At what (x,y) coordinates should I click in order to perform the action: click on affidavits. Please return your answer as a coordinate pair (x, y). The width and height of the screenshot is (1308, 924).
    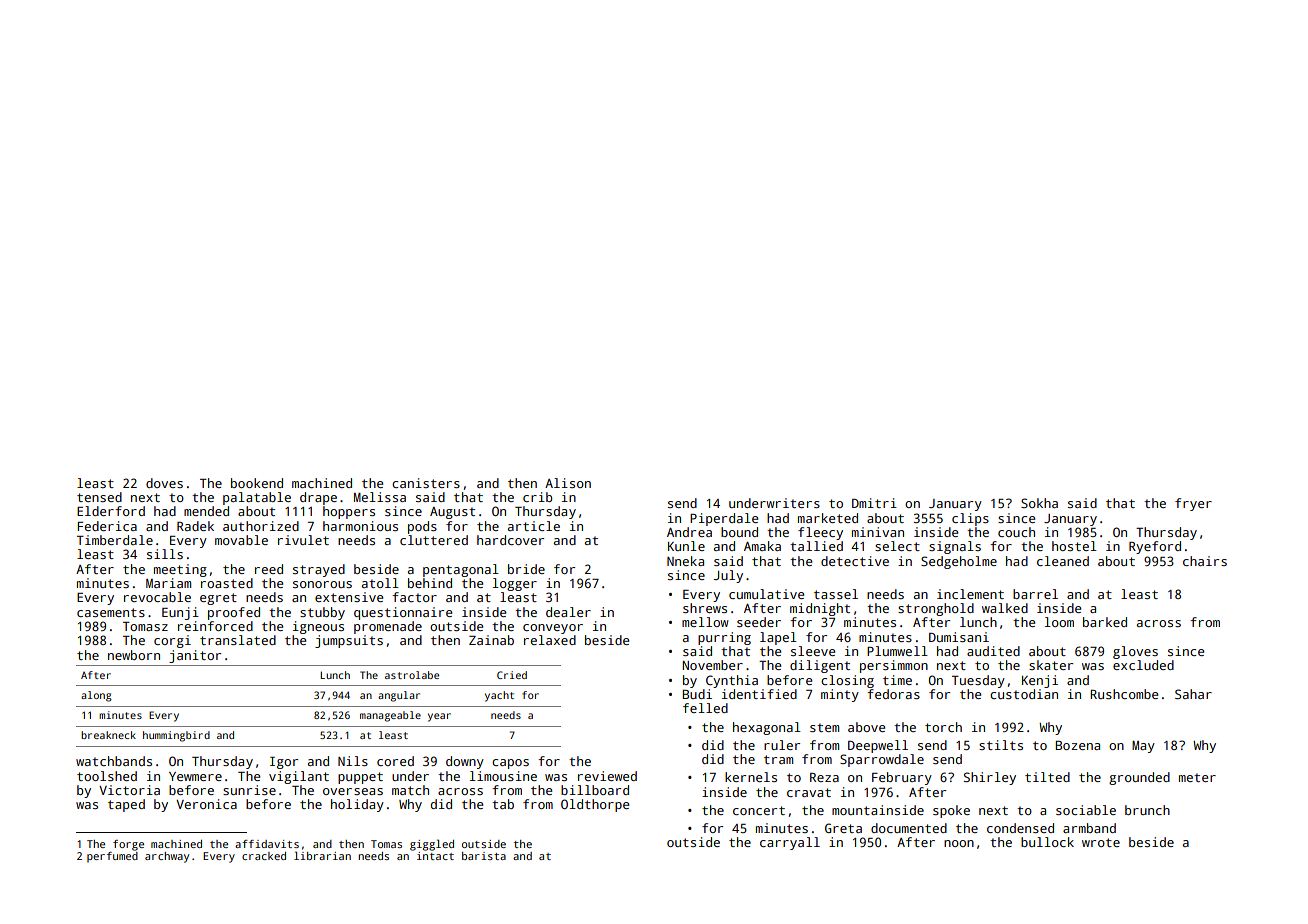
    Looking at the image, I should click on (267, 844).
